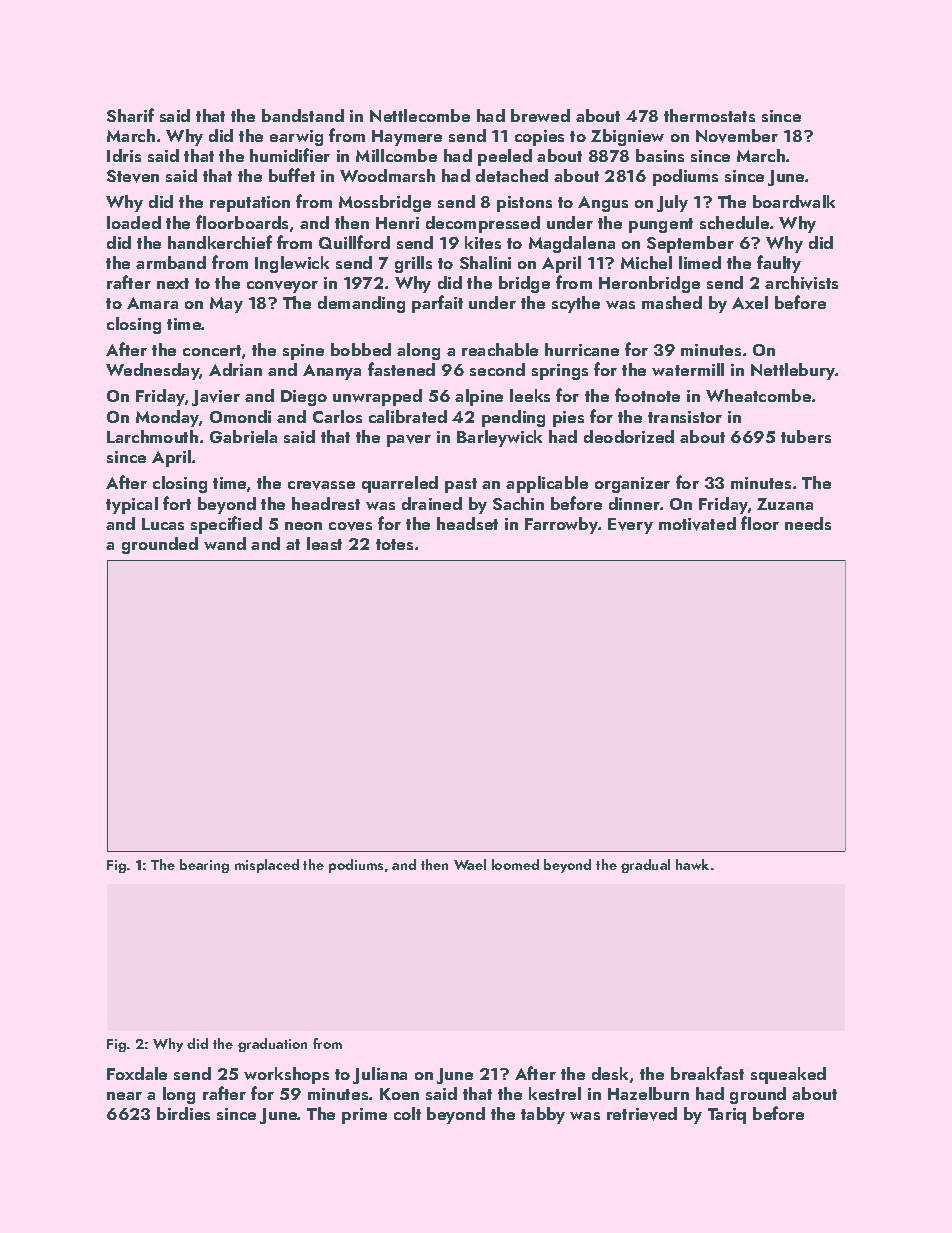 The image size is (952, 1233). Describe the element at coordinates (183, 1113) in the document. I see `birdies` at that location.
